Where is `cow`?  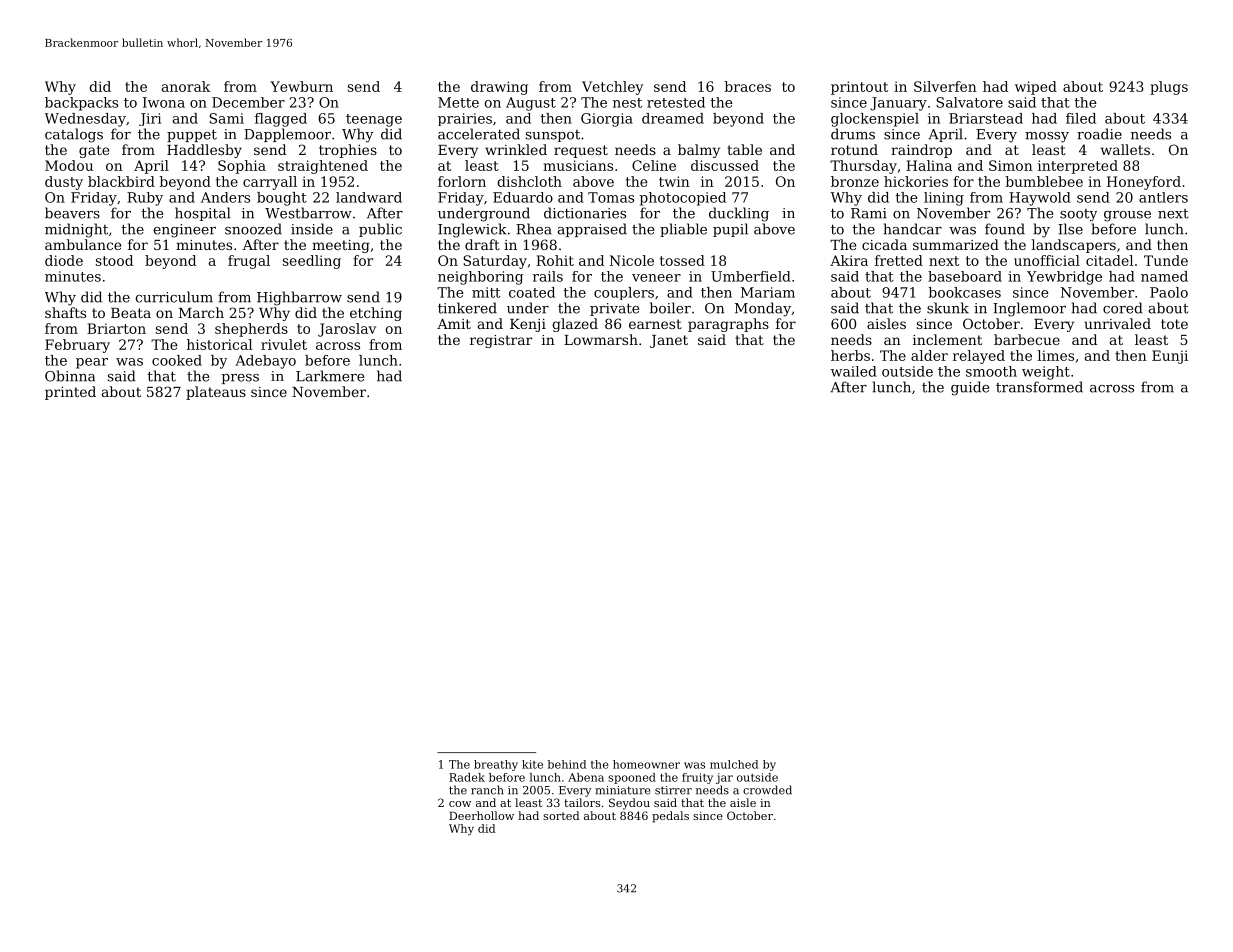 cow is located at coordinates (460, 804).
